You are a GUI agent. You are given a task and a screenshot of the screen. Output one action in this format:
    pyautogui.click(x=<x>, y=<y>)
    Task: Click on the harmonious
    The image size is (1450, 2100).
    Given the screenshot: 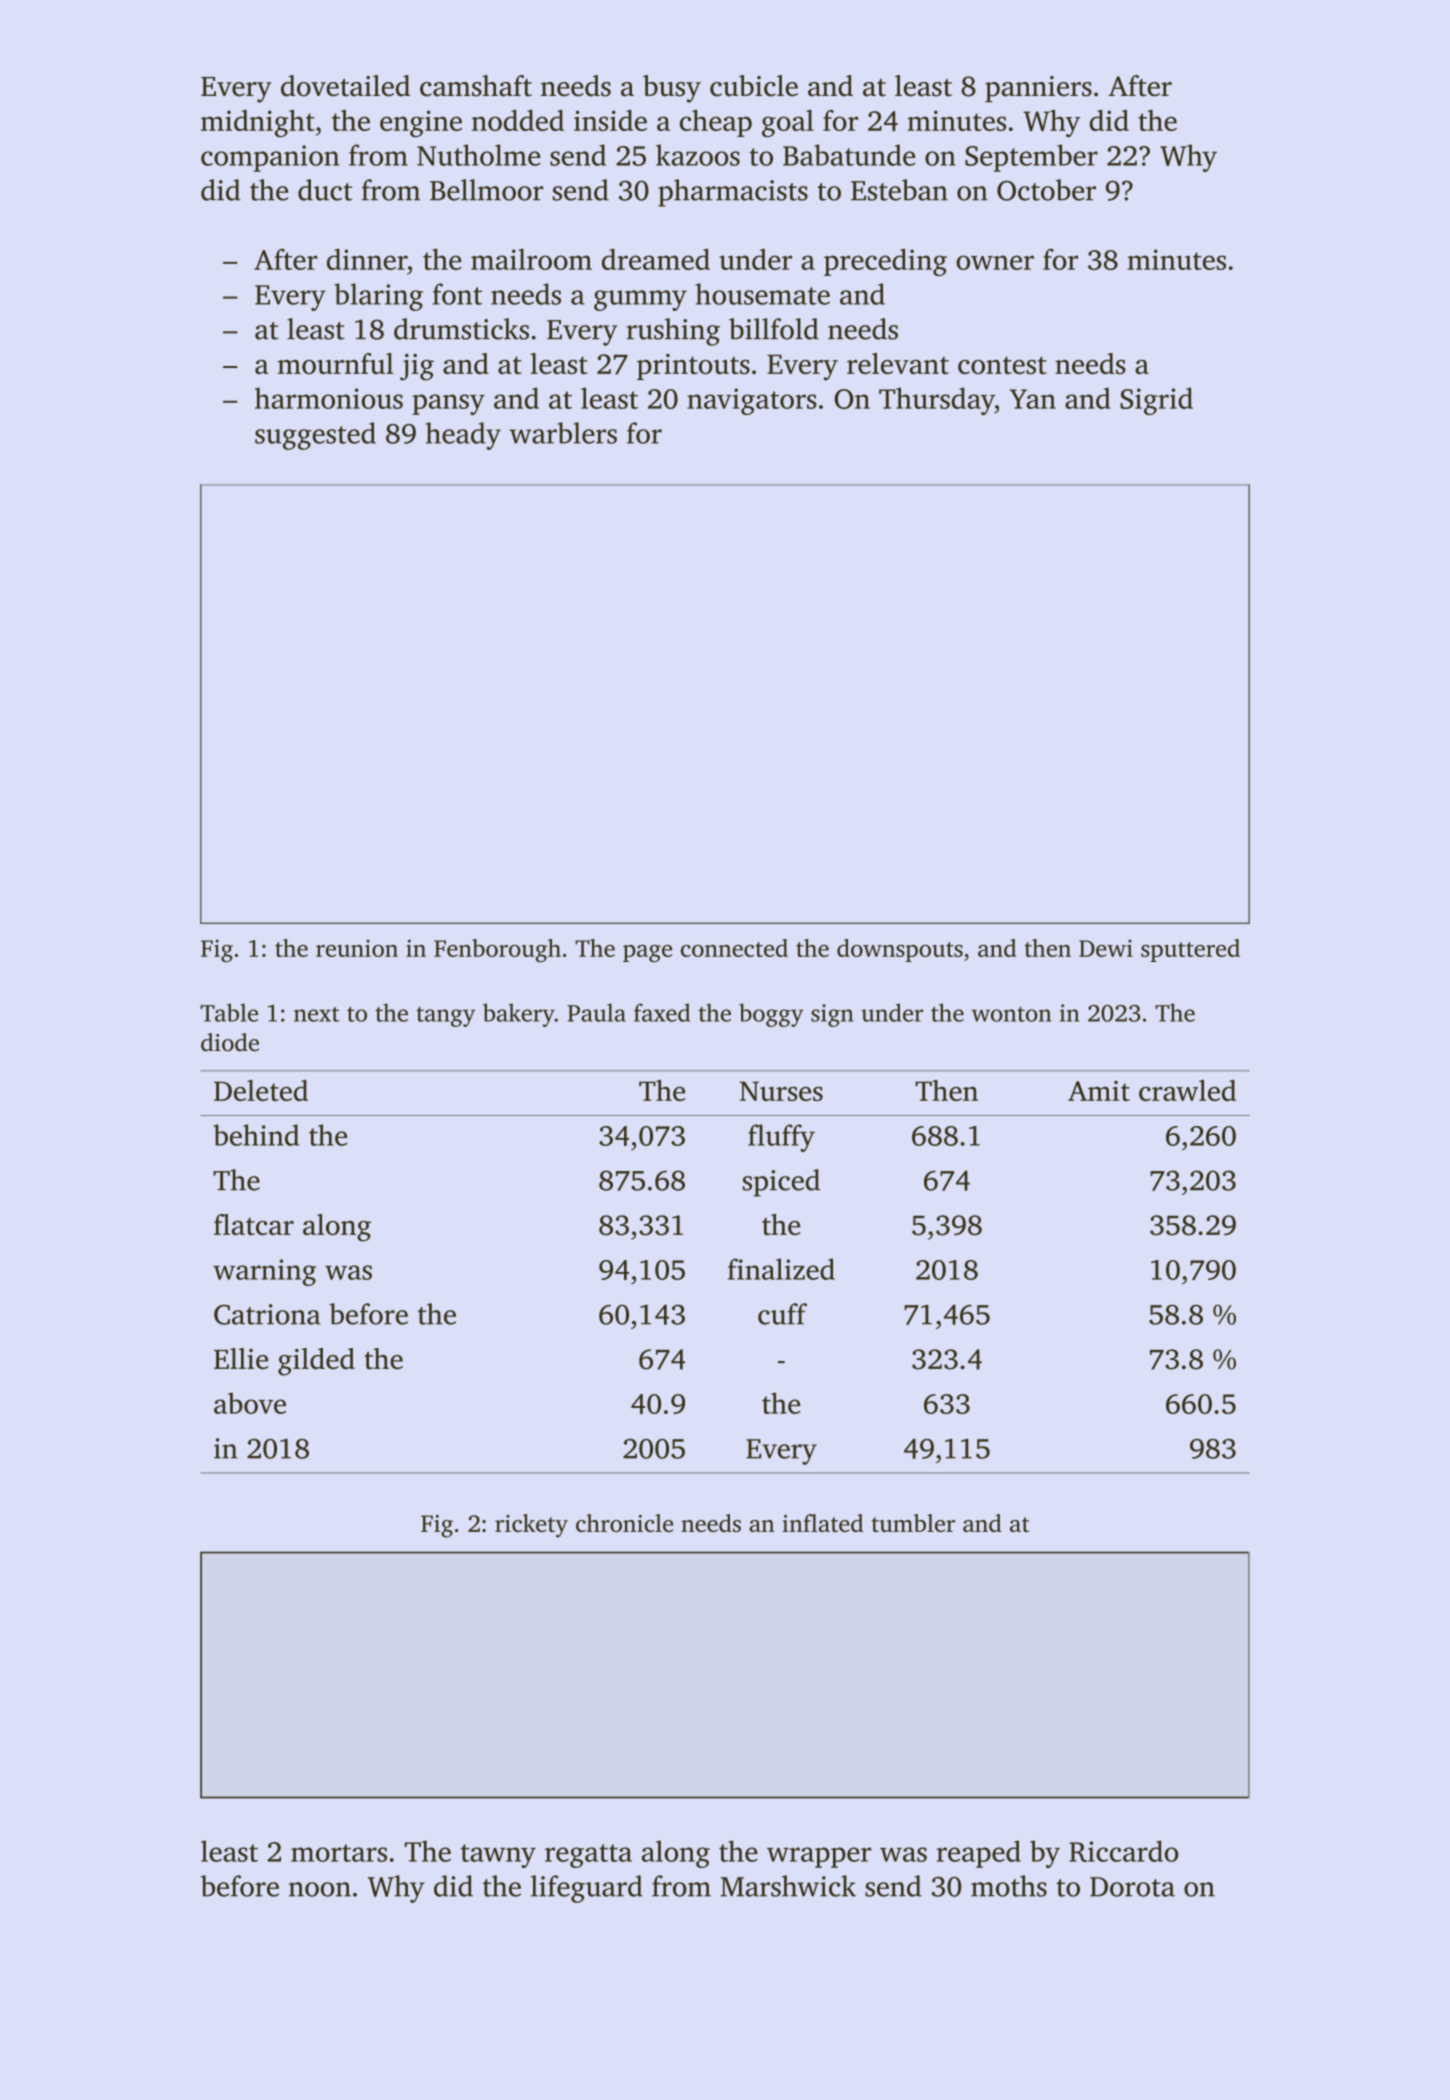 What is the action you would take?
    pyautogui.click(x=329, y=398)
